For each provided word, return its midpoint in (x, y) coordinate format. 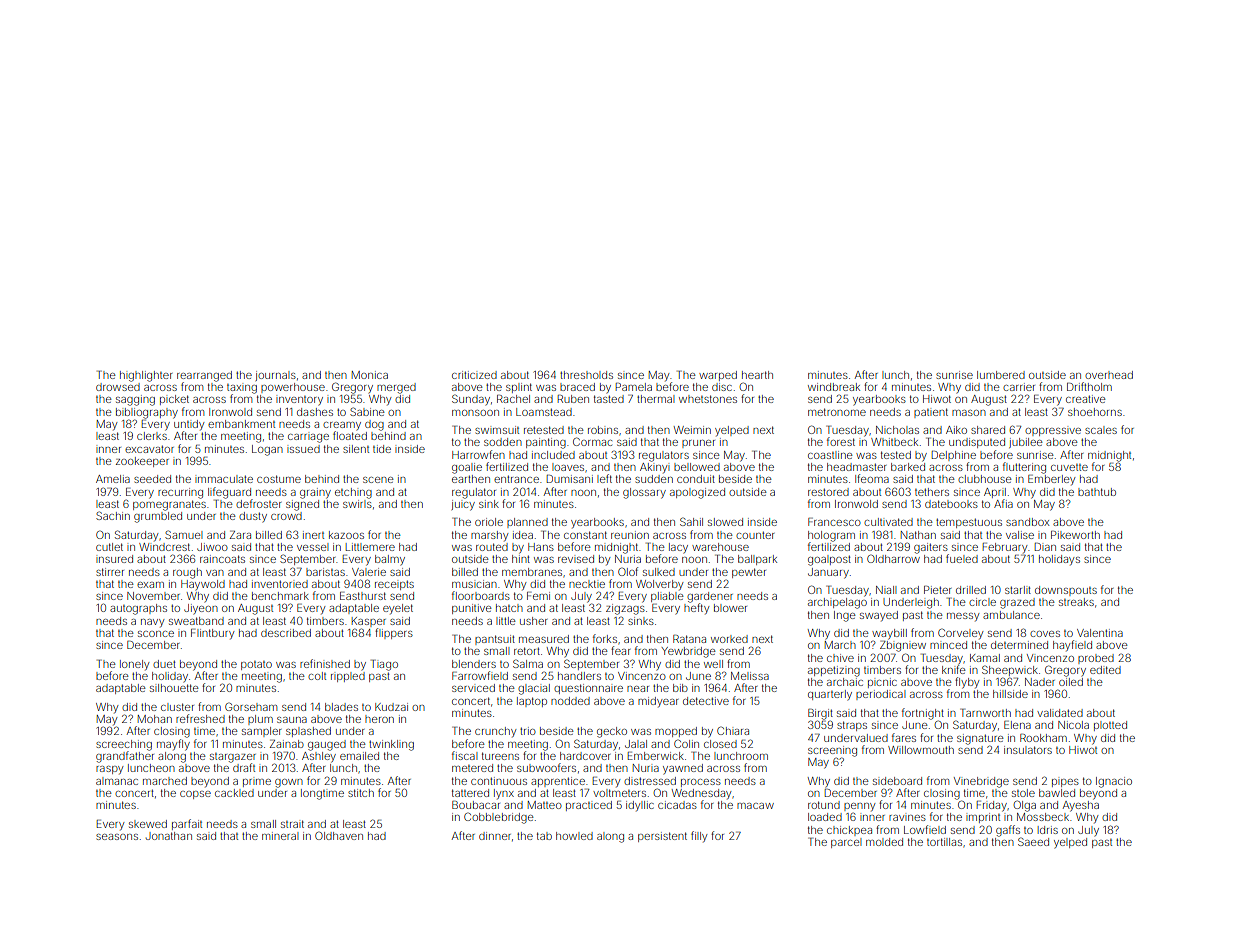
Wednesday (701, 794)
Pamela (634, 387)
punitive (472, 609)
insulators (1028, 750)
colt (317, 676)
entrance (516, 479)
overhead (1109, 375)
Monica (370, 375)
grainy (315, 493)
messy (963, 617)
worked (729, 639)
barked (908, 467)
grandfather (125, 757)
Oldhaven (339, 835)
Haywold (203, 585)
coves (1045, 634)
